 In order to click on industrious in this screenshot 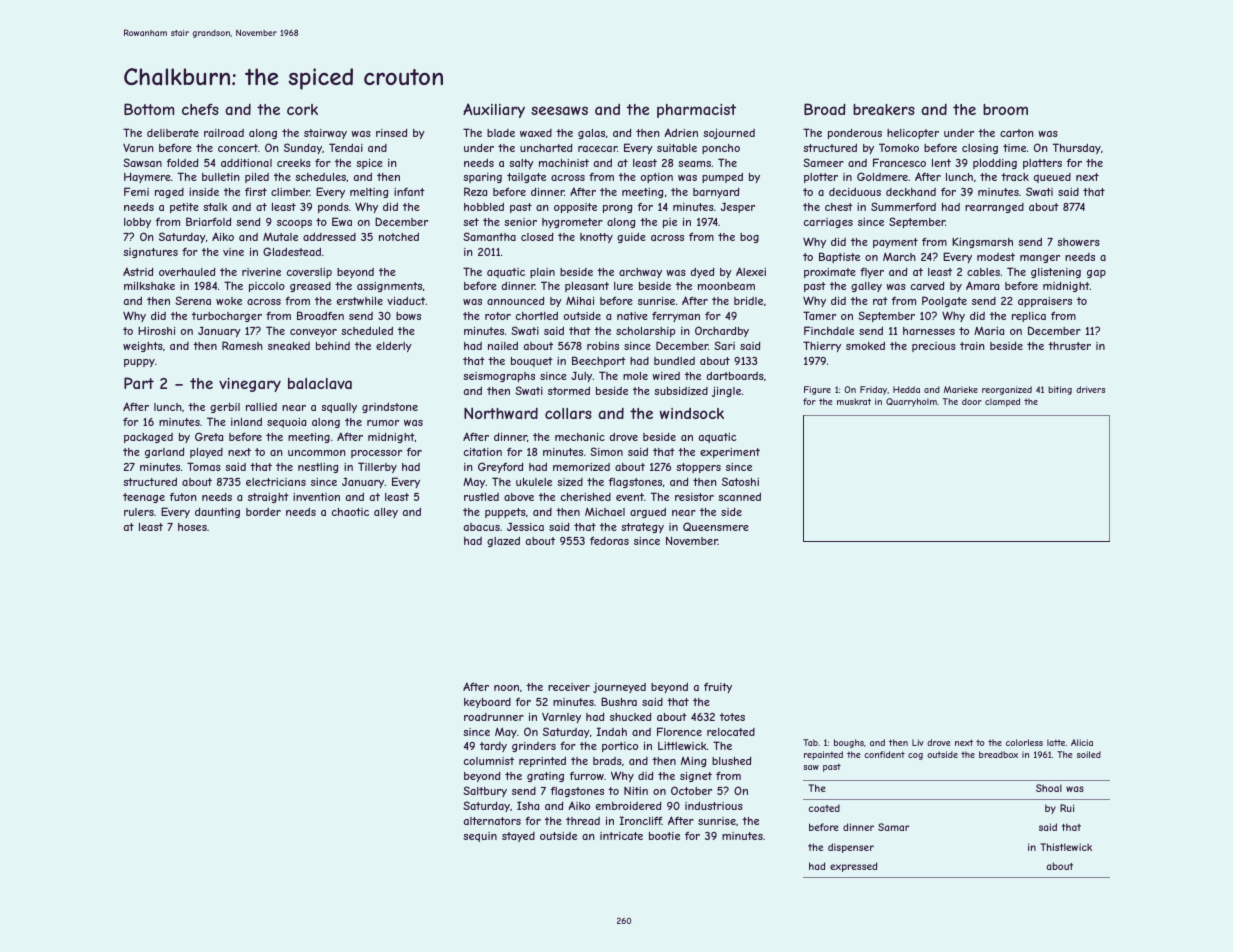, I will do `click(714, 806)`.
